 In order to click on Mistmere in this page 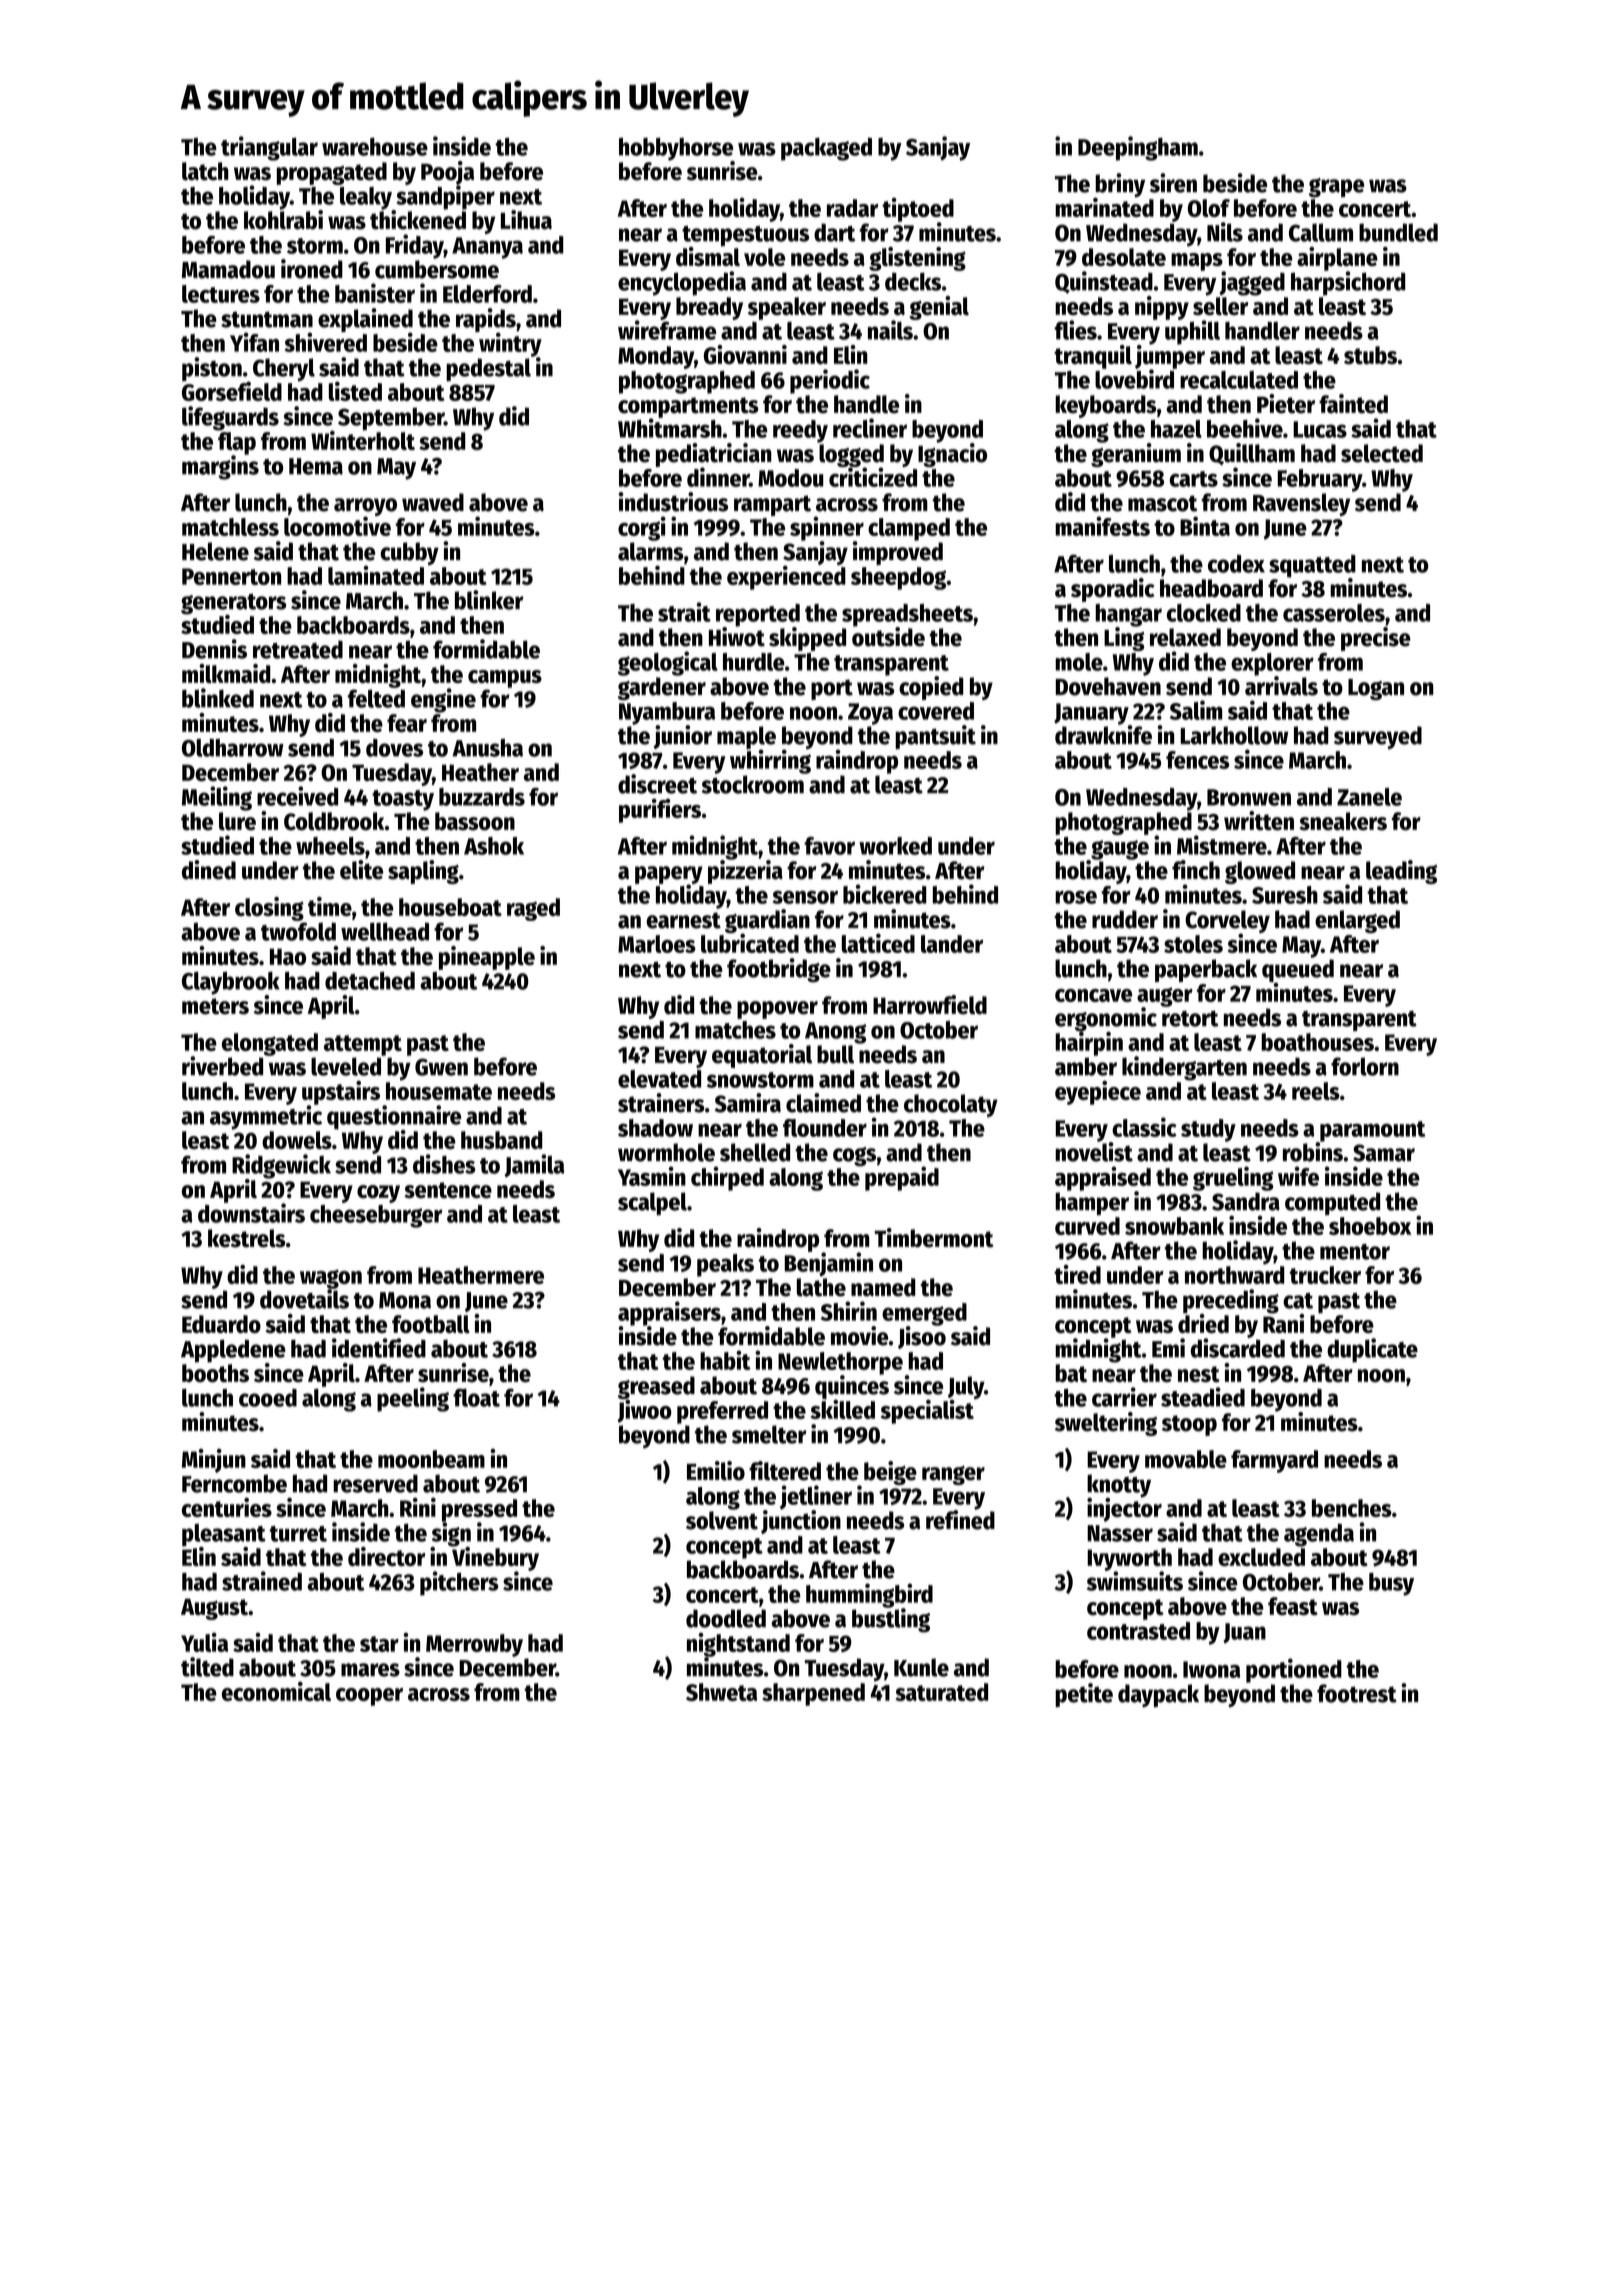, I will do `click(1222, 845)`.
